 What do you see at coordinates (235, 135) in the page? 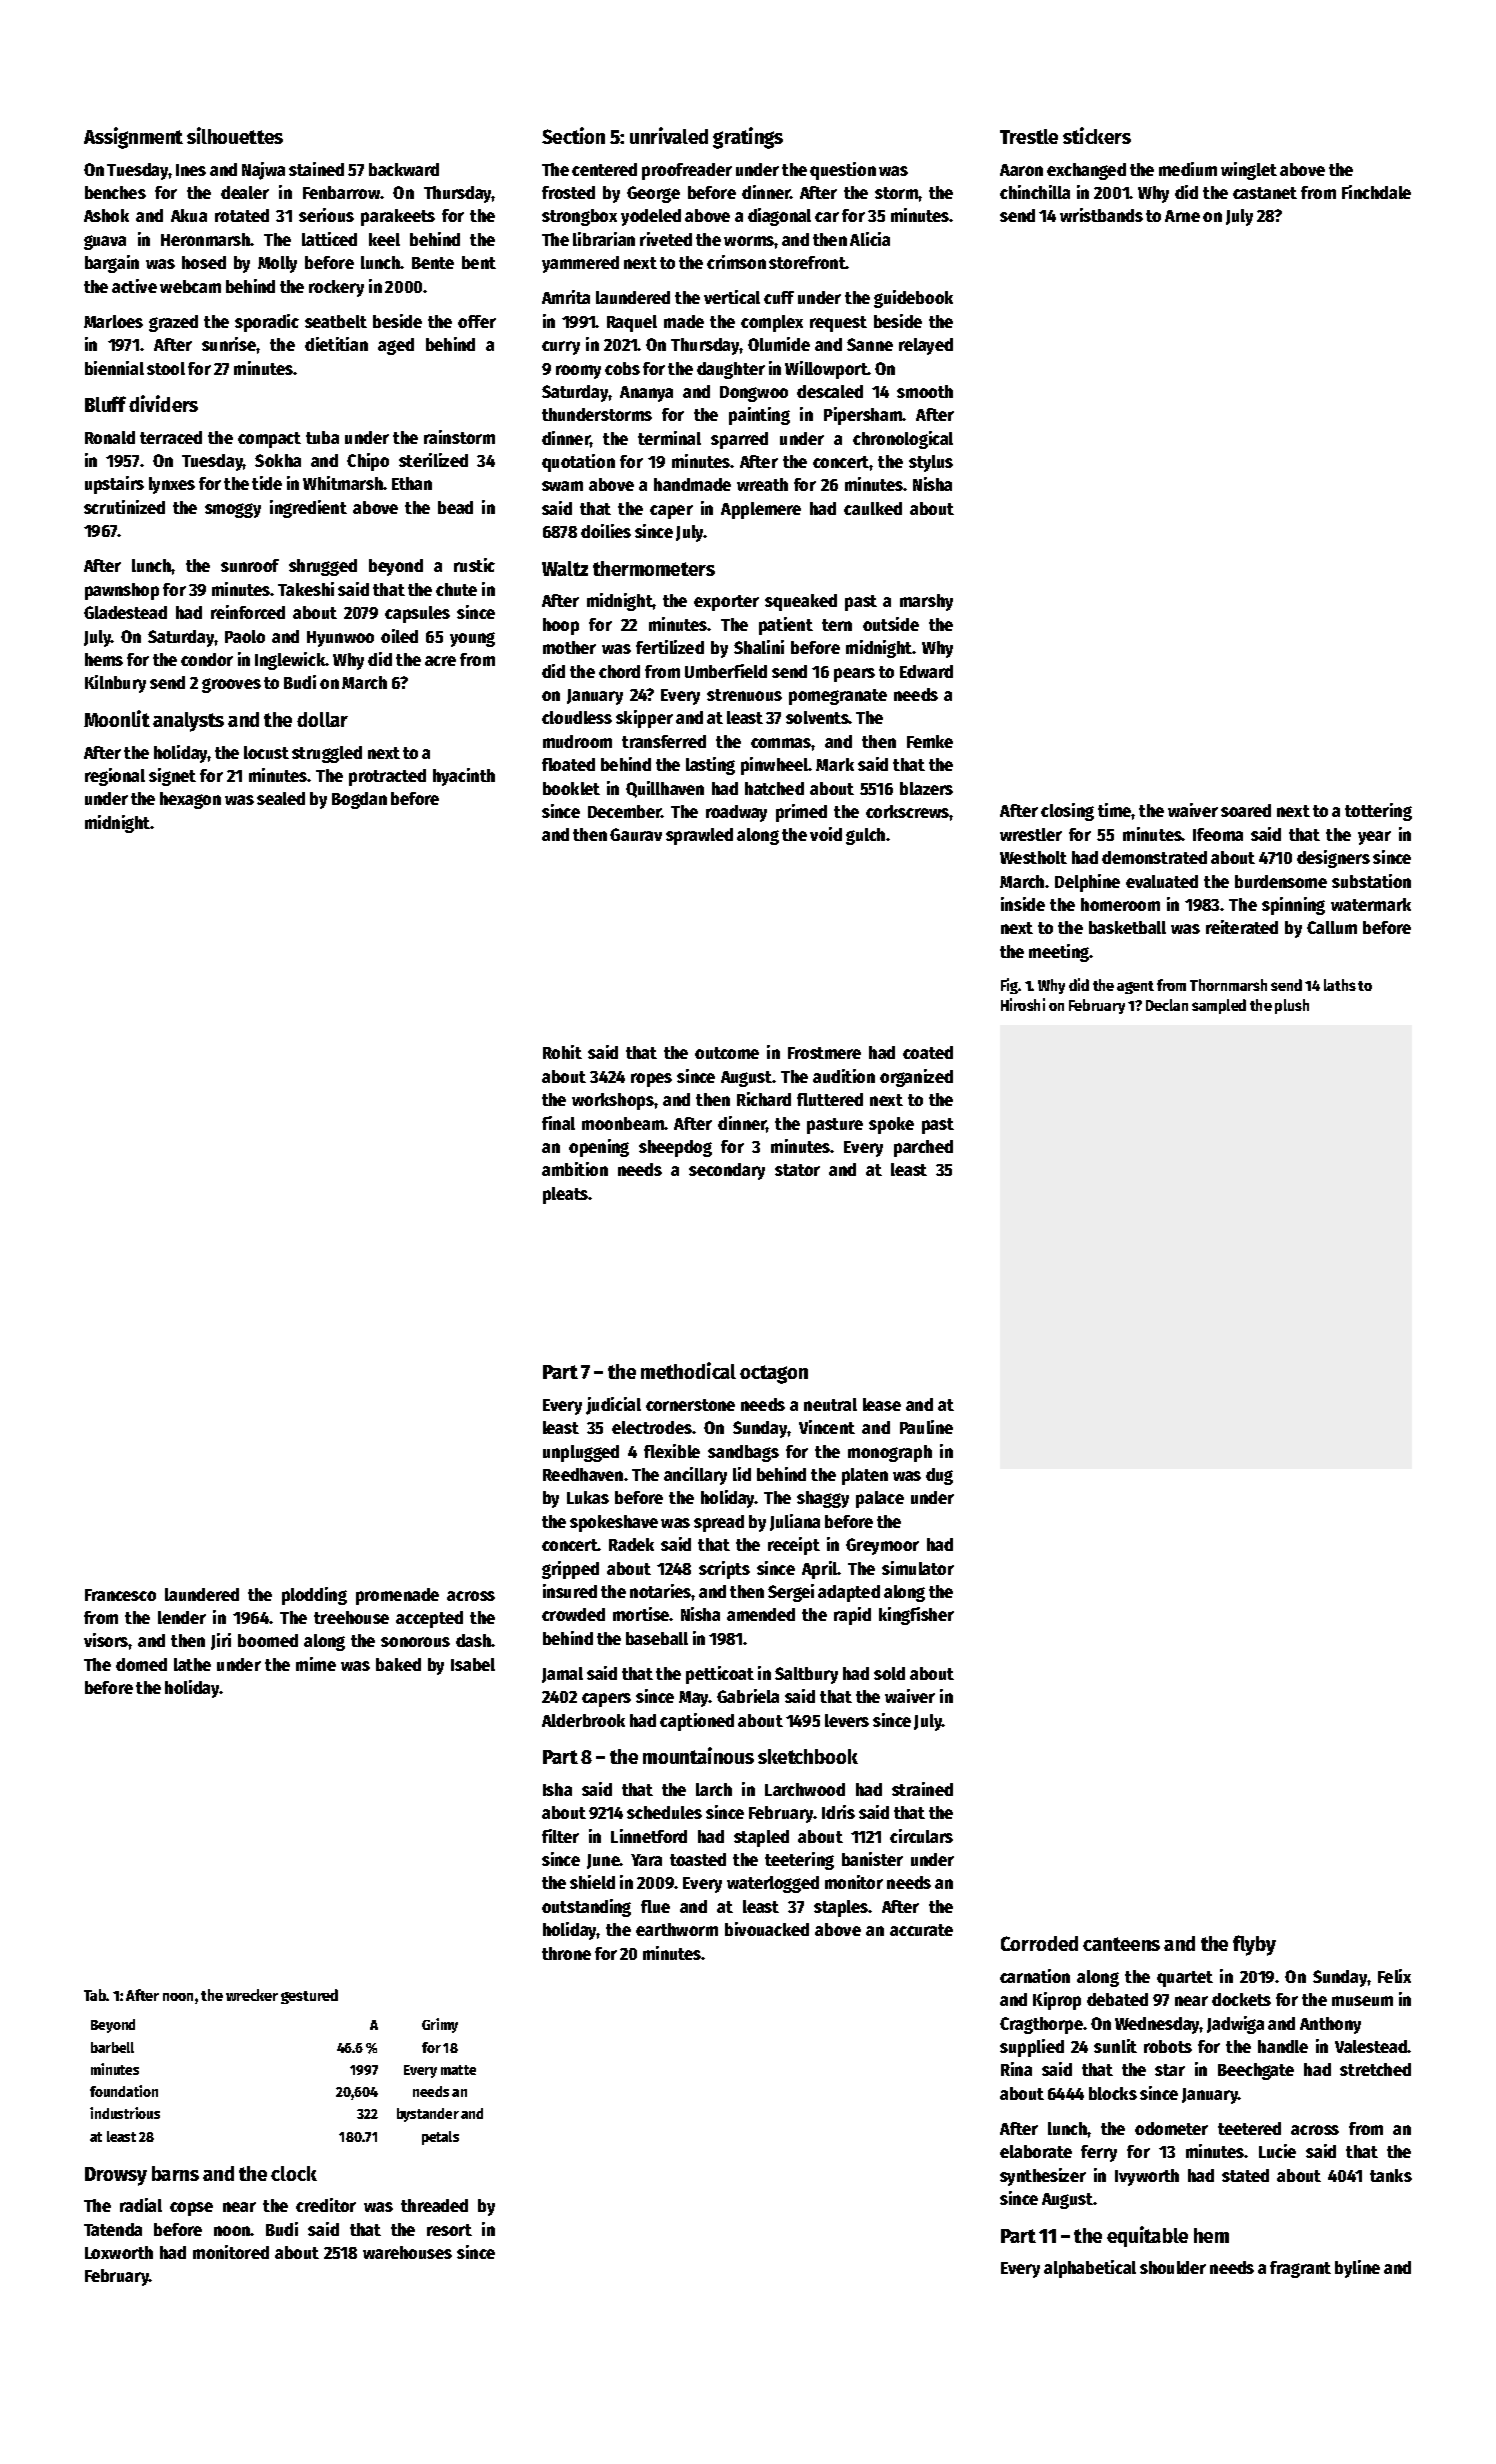
I see `silhouettes` at bounding box center [235, 135].
